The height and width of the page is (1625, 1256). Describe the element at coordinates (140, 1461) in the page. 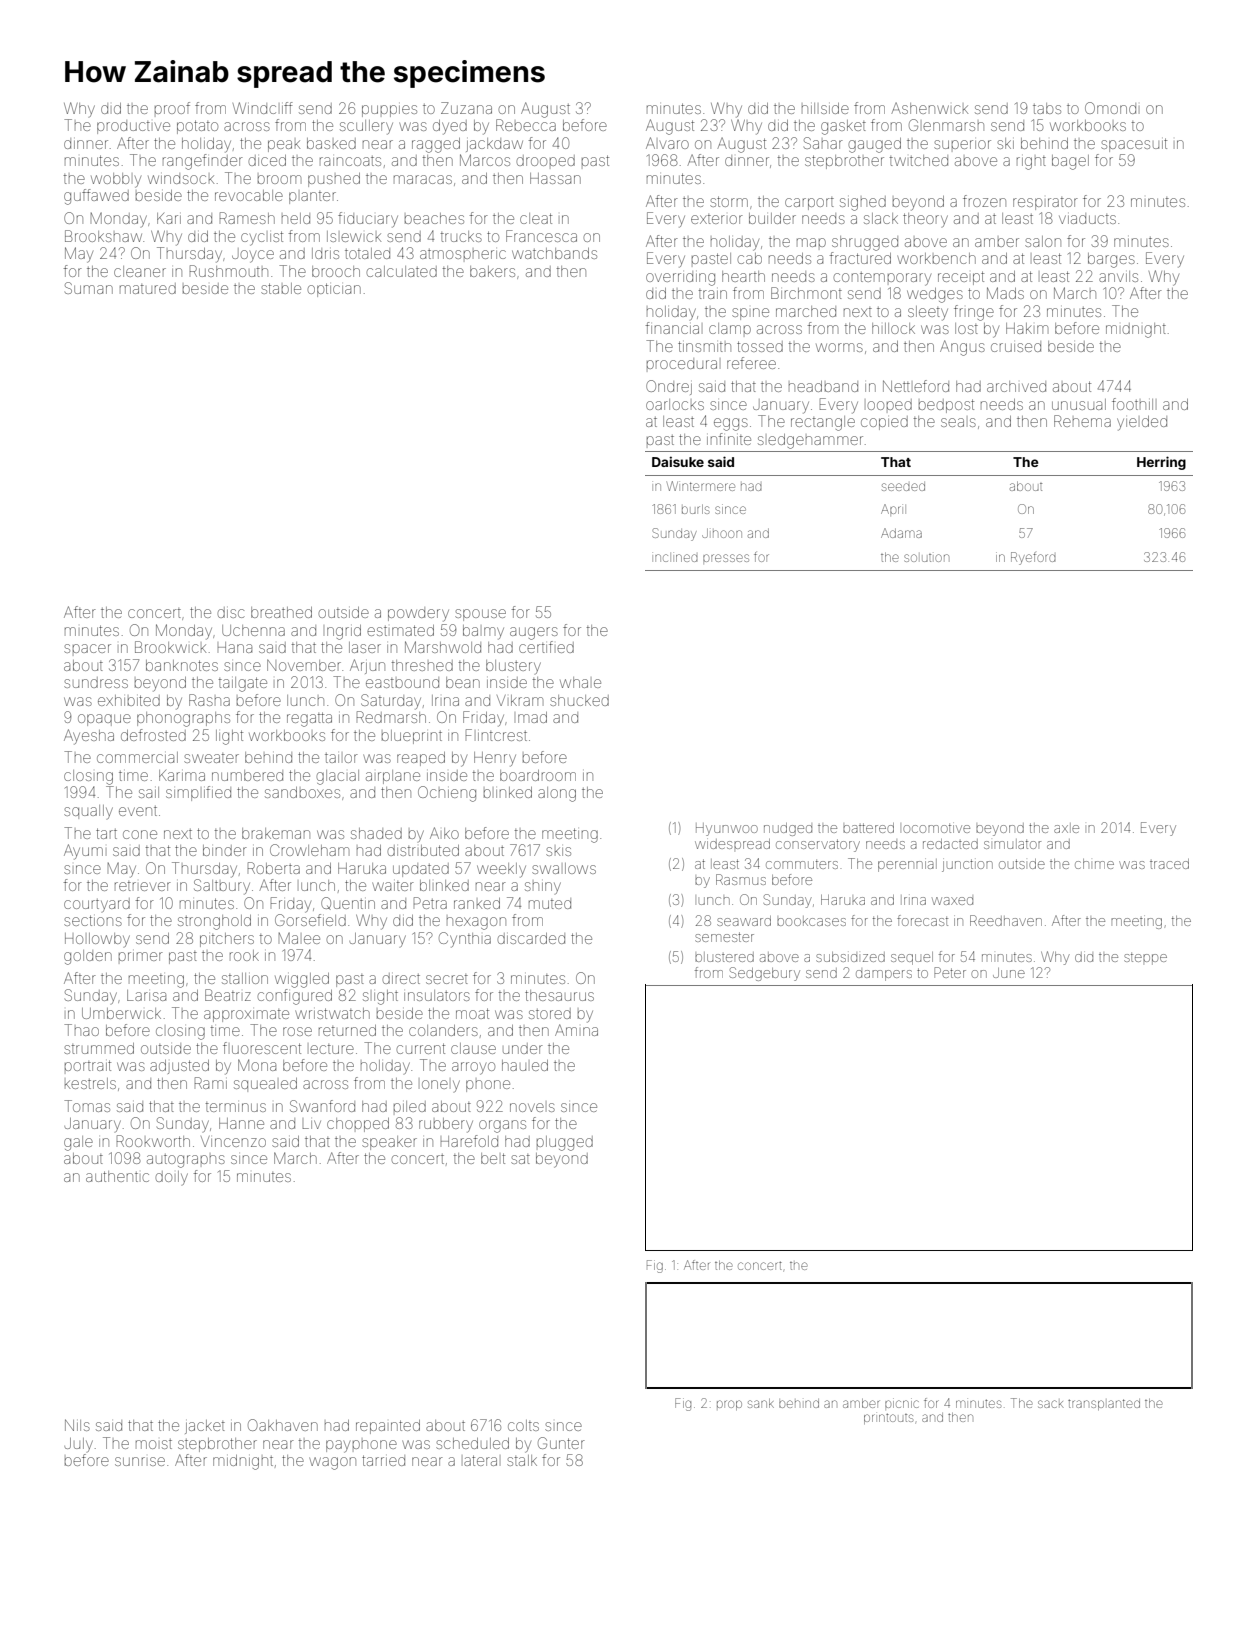

I see `sunrise` at that location.
